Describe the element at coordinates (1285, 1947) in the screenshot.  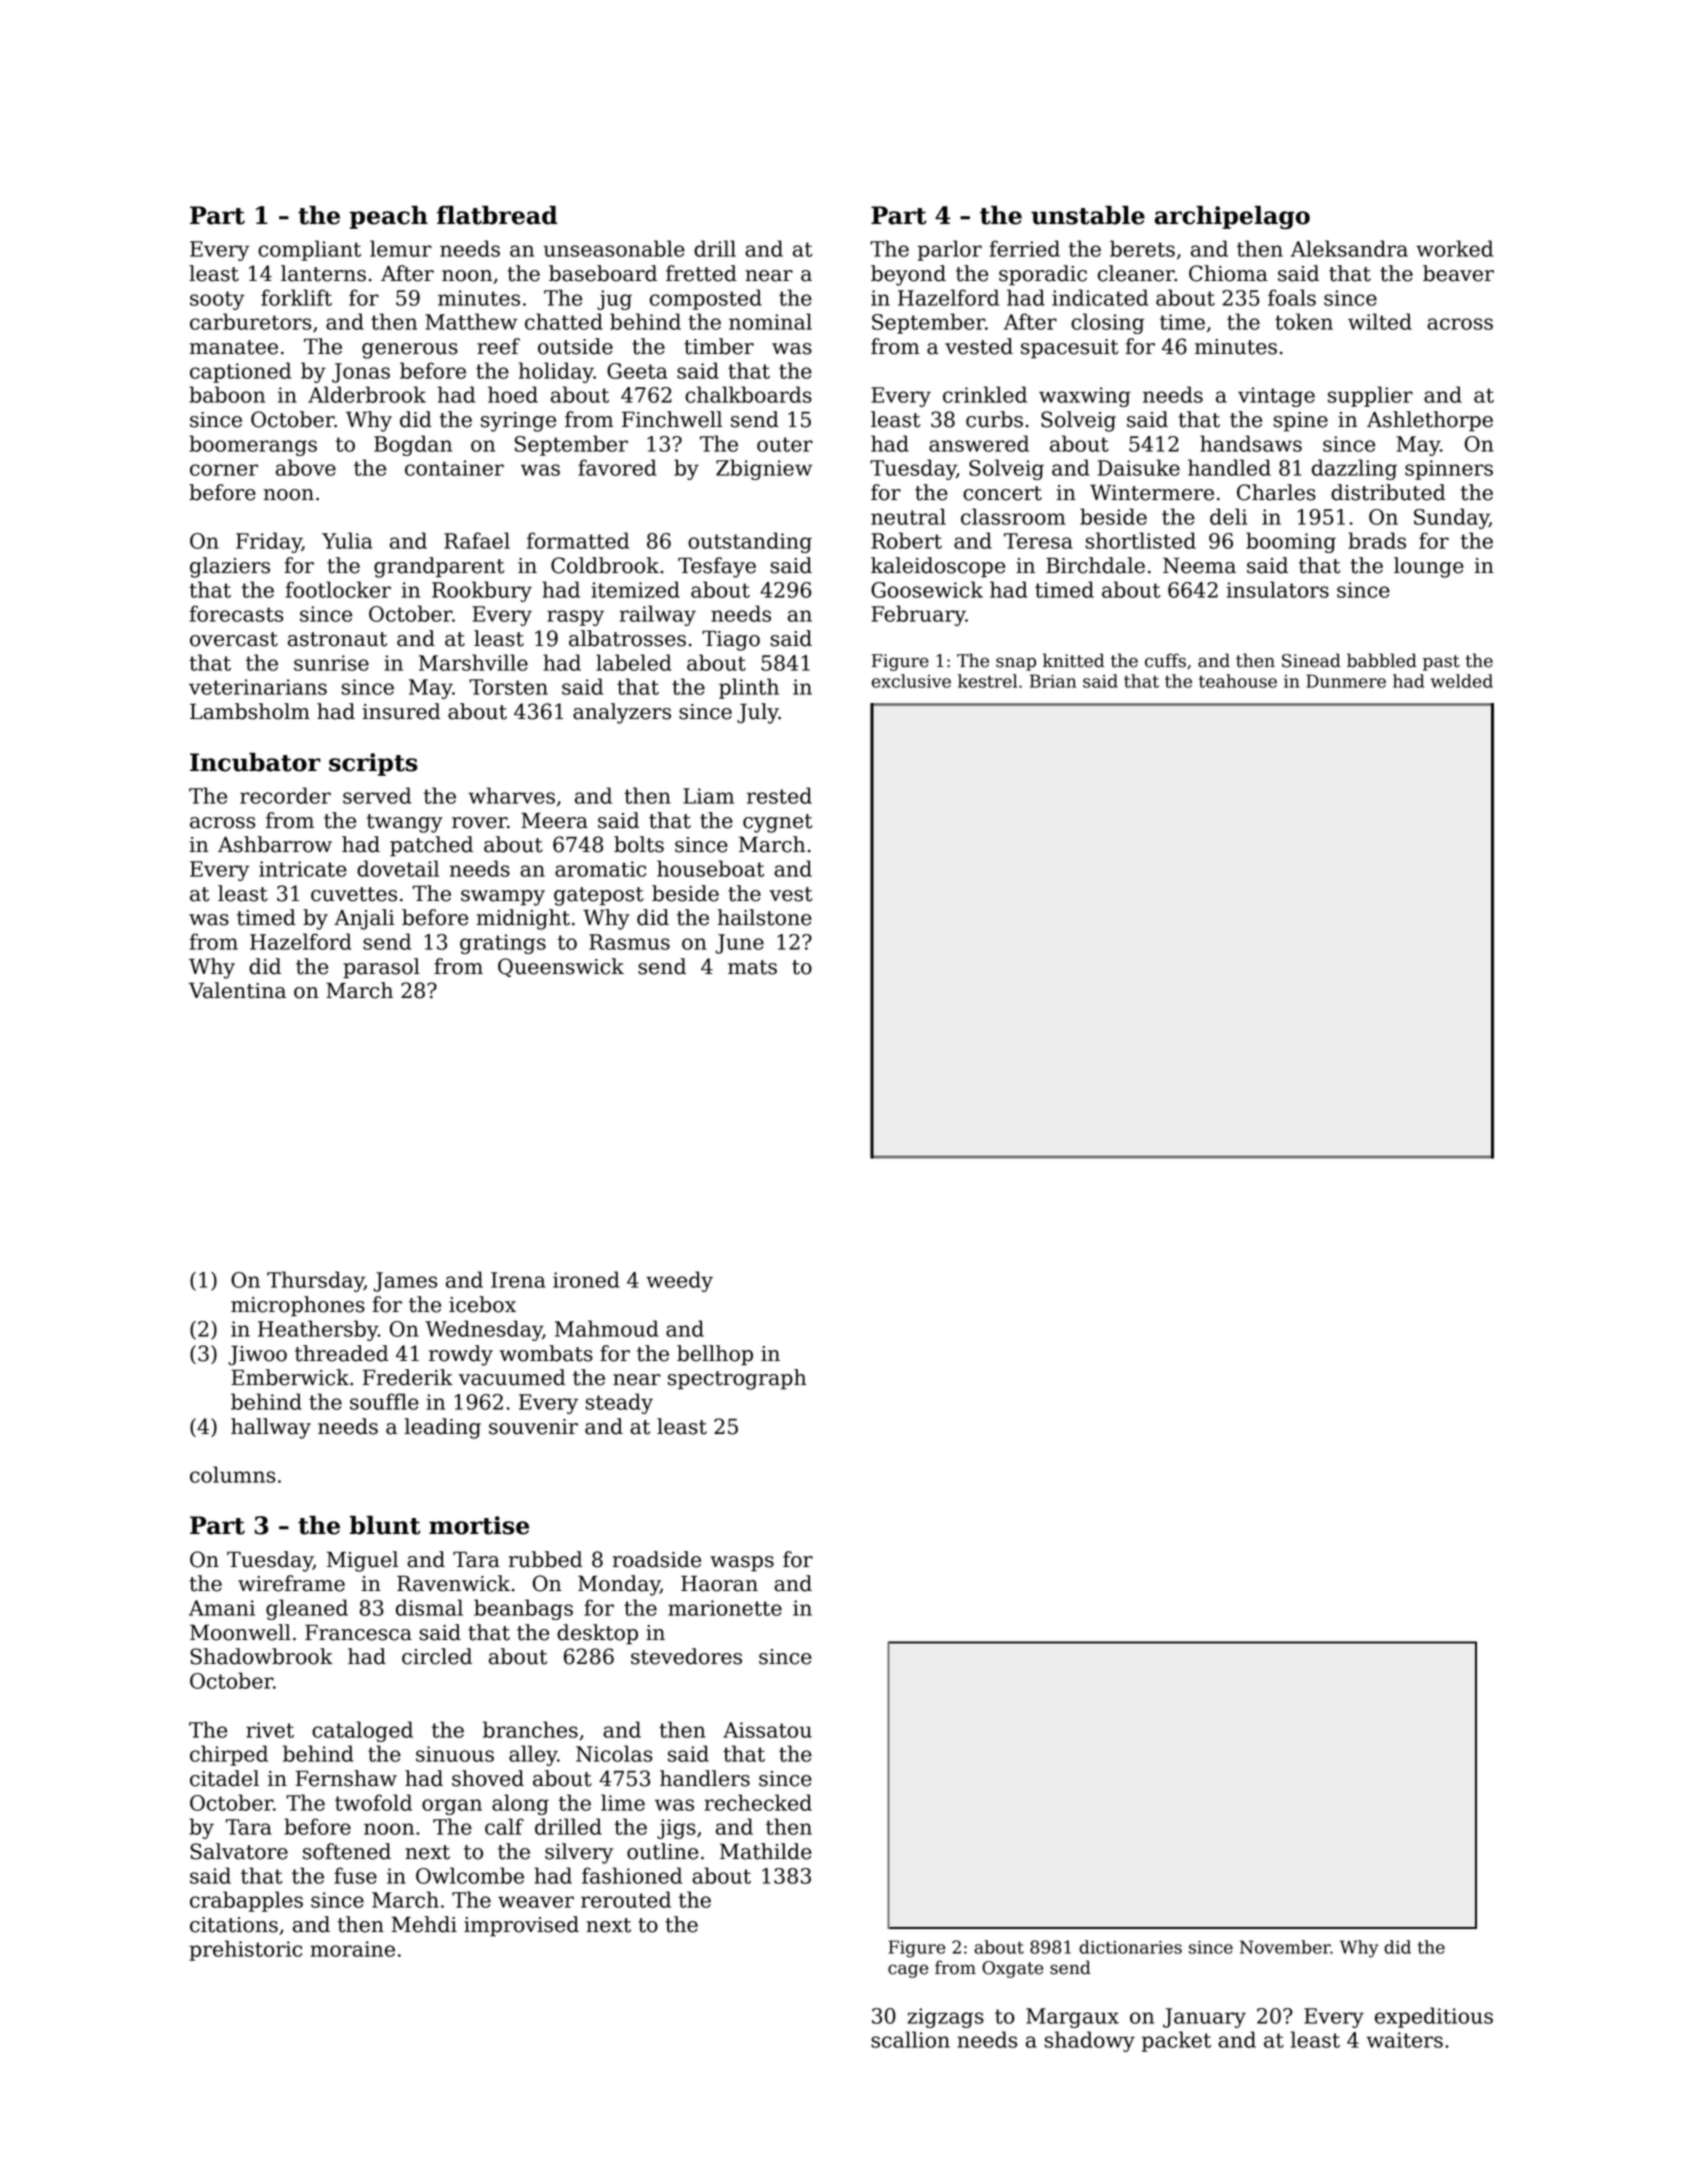
I see `November` at that location.
